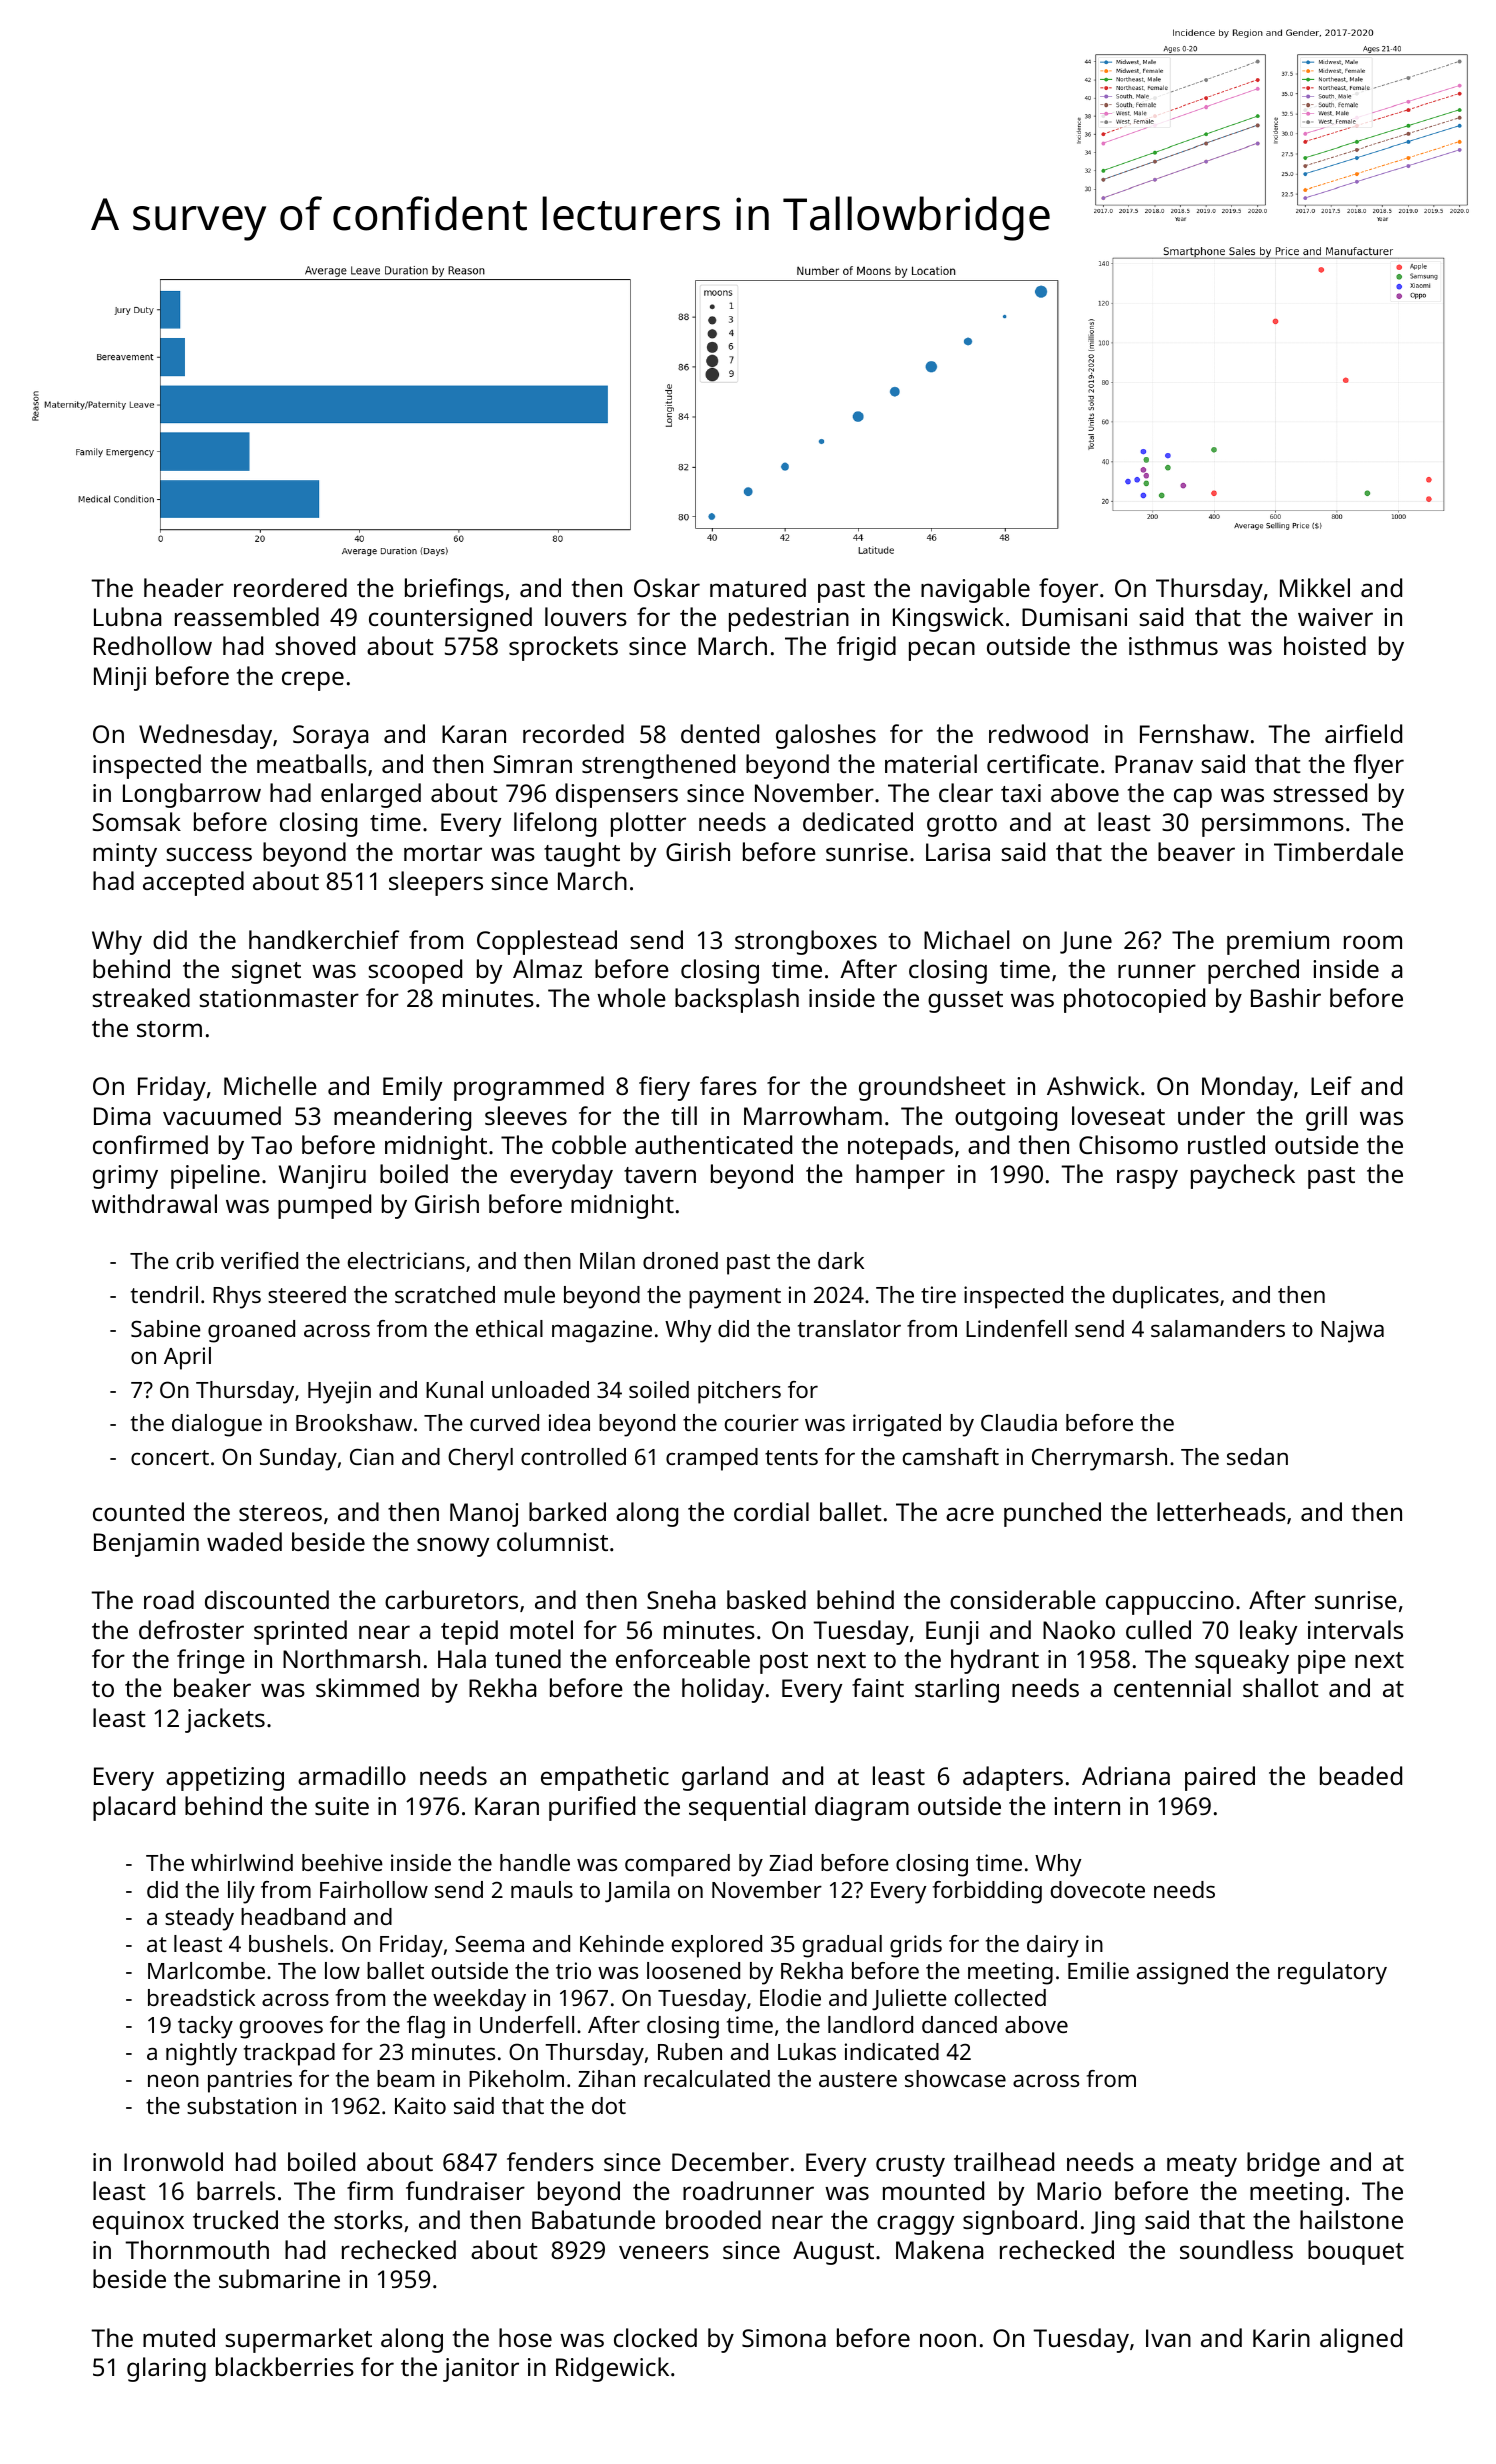 This screenshot has height=2464, width=1496. I want to click on beaded, so click(1361, 1775).
